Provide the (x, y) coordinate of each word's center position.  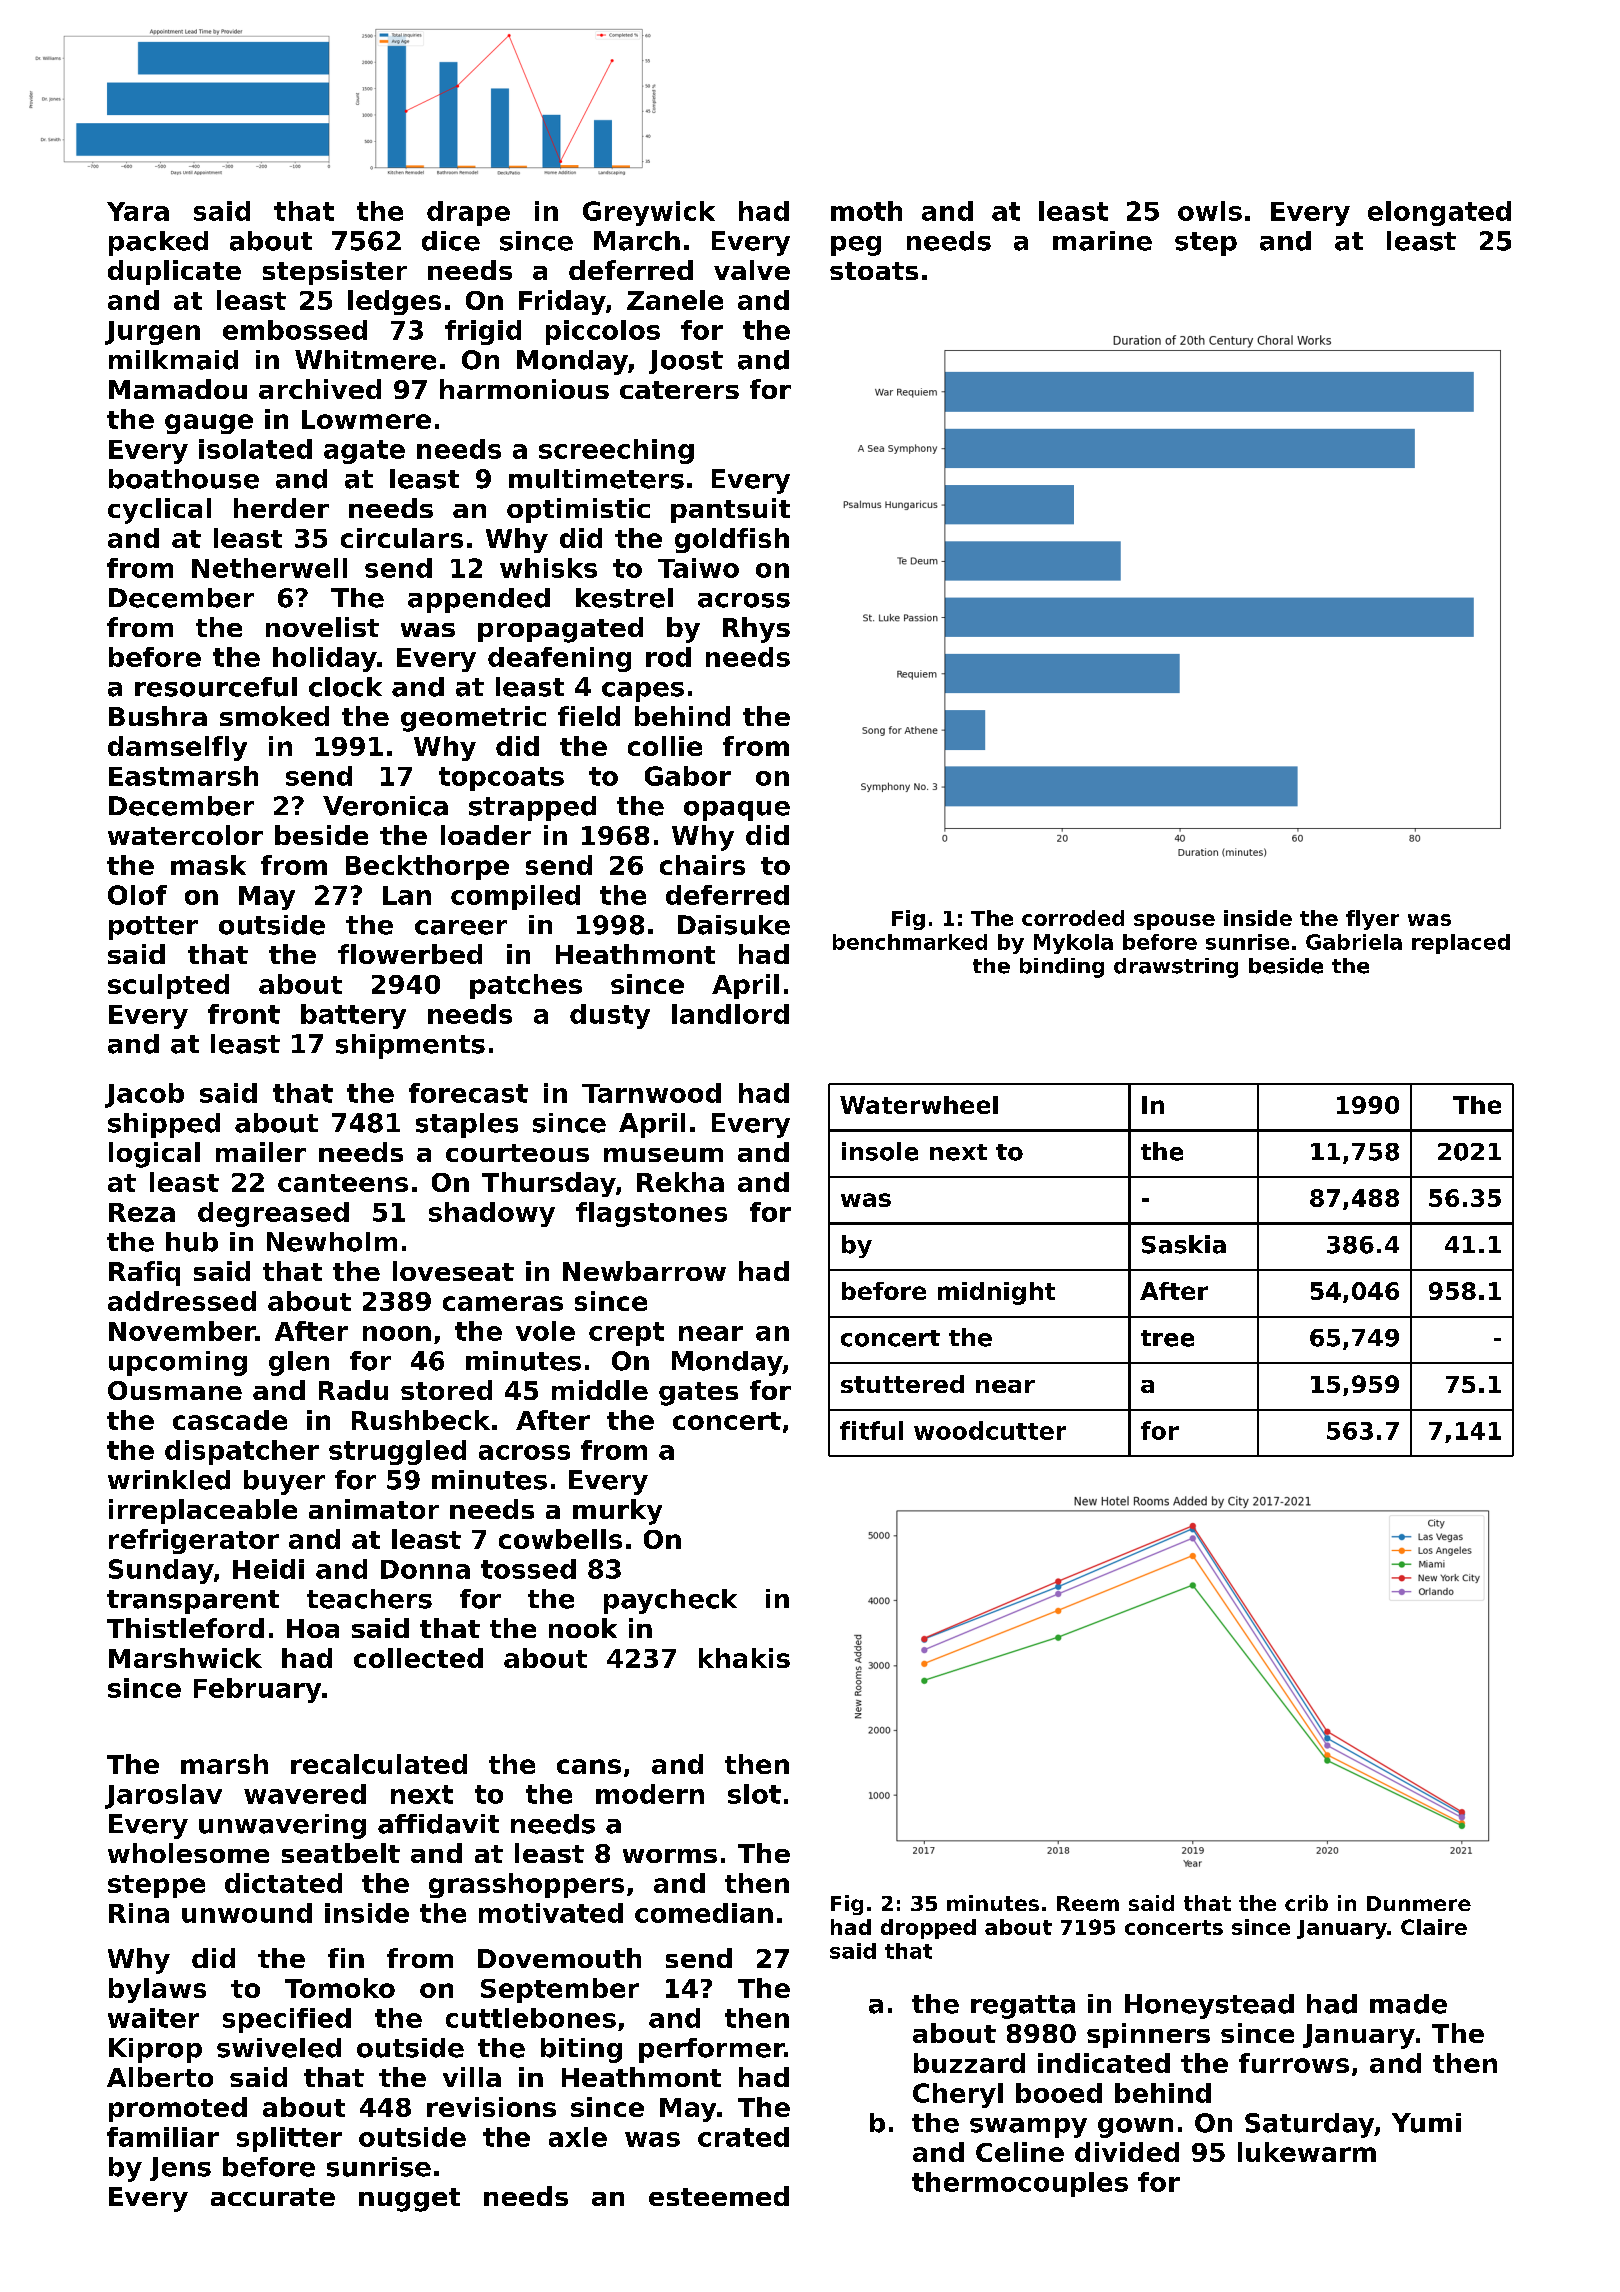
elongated (1439, 213)
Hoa (313, 1628)
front (244, 1014)
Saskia (1184, 1244)
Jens (180, 2169)
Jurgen (152, 333)
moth (866, 211)
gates (698, 1394)
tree (1167, 1338)
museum (663, 1155)
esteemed (719, 2196)
